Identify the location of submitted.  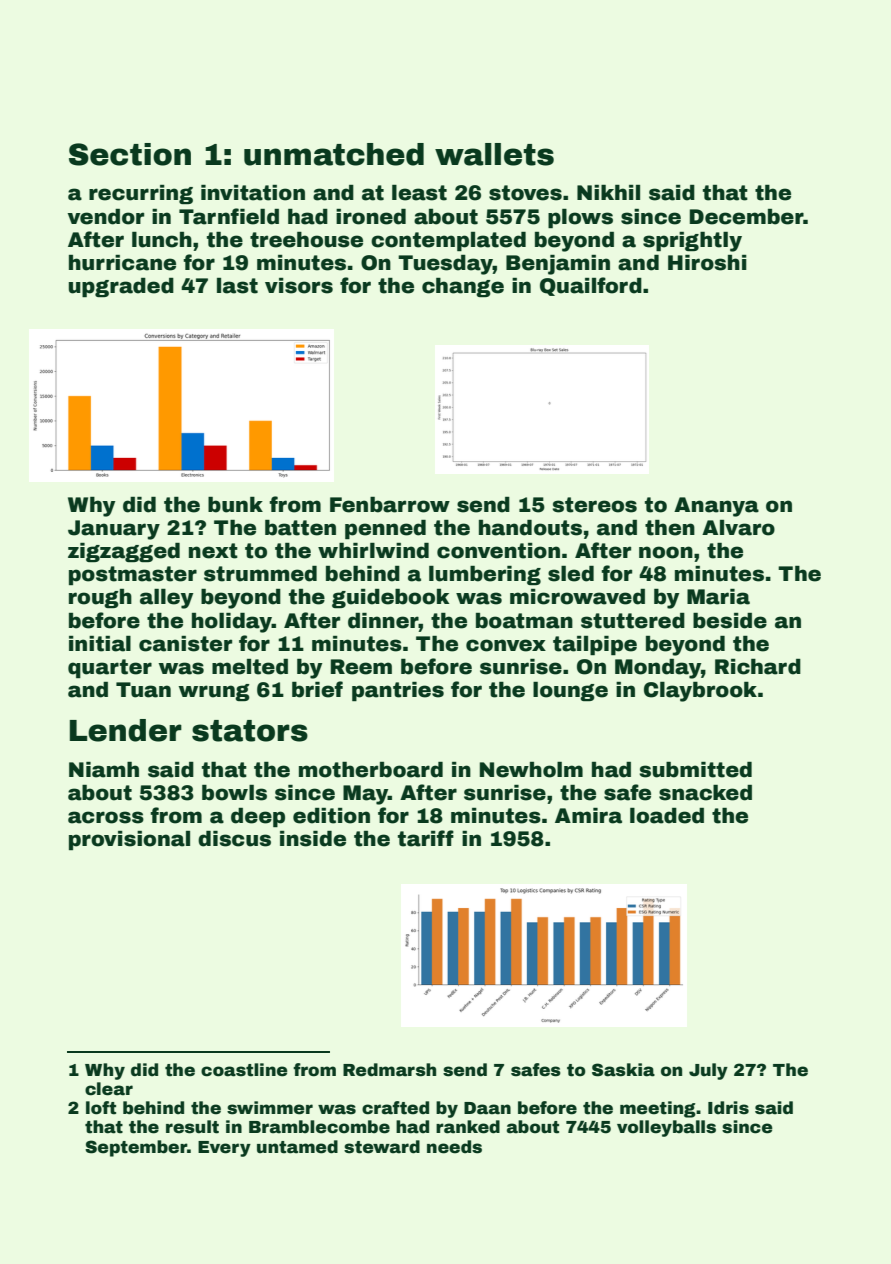
(695, 770).
